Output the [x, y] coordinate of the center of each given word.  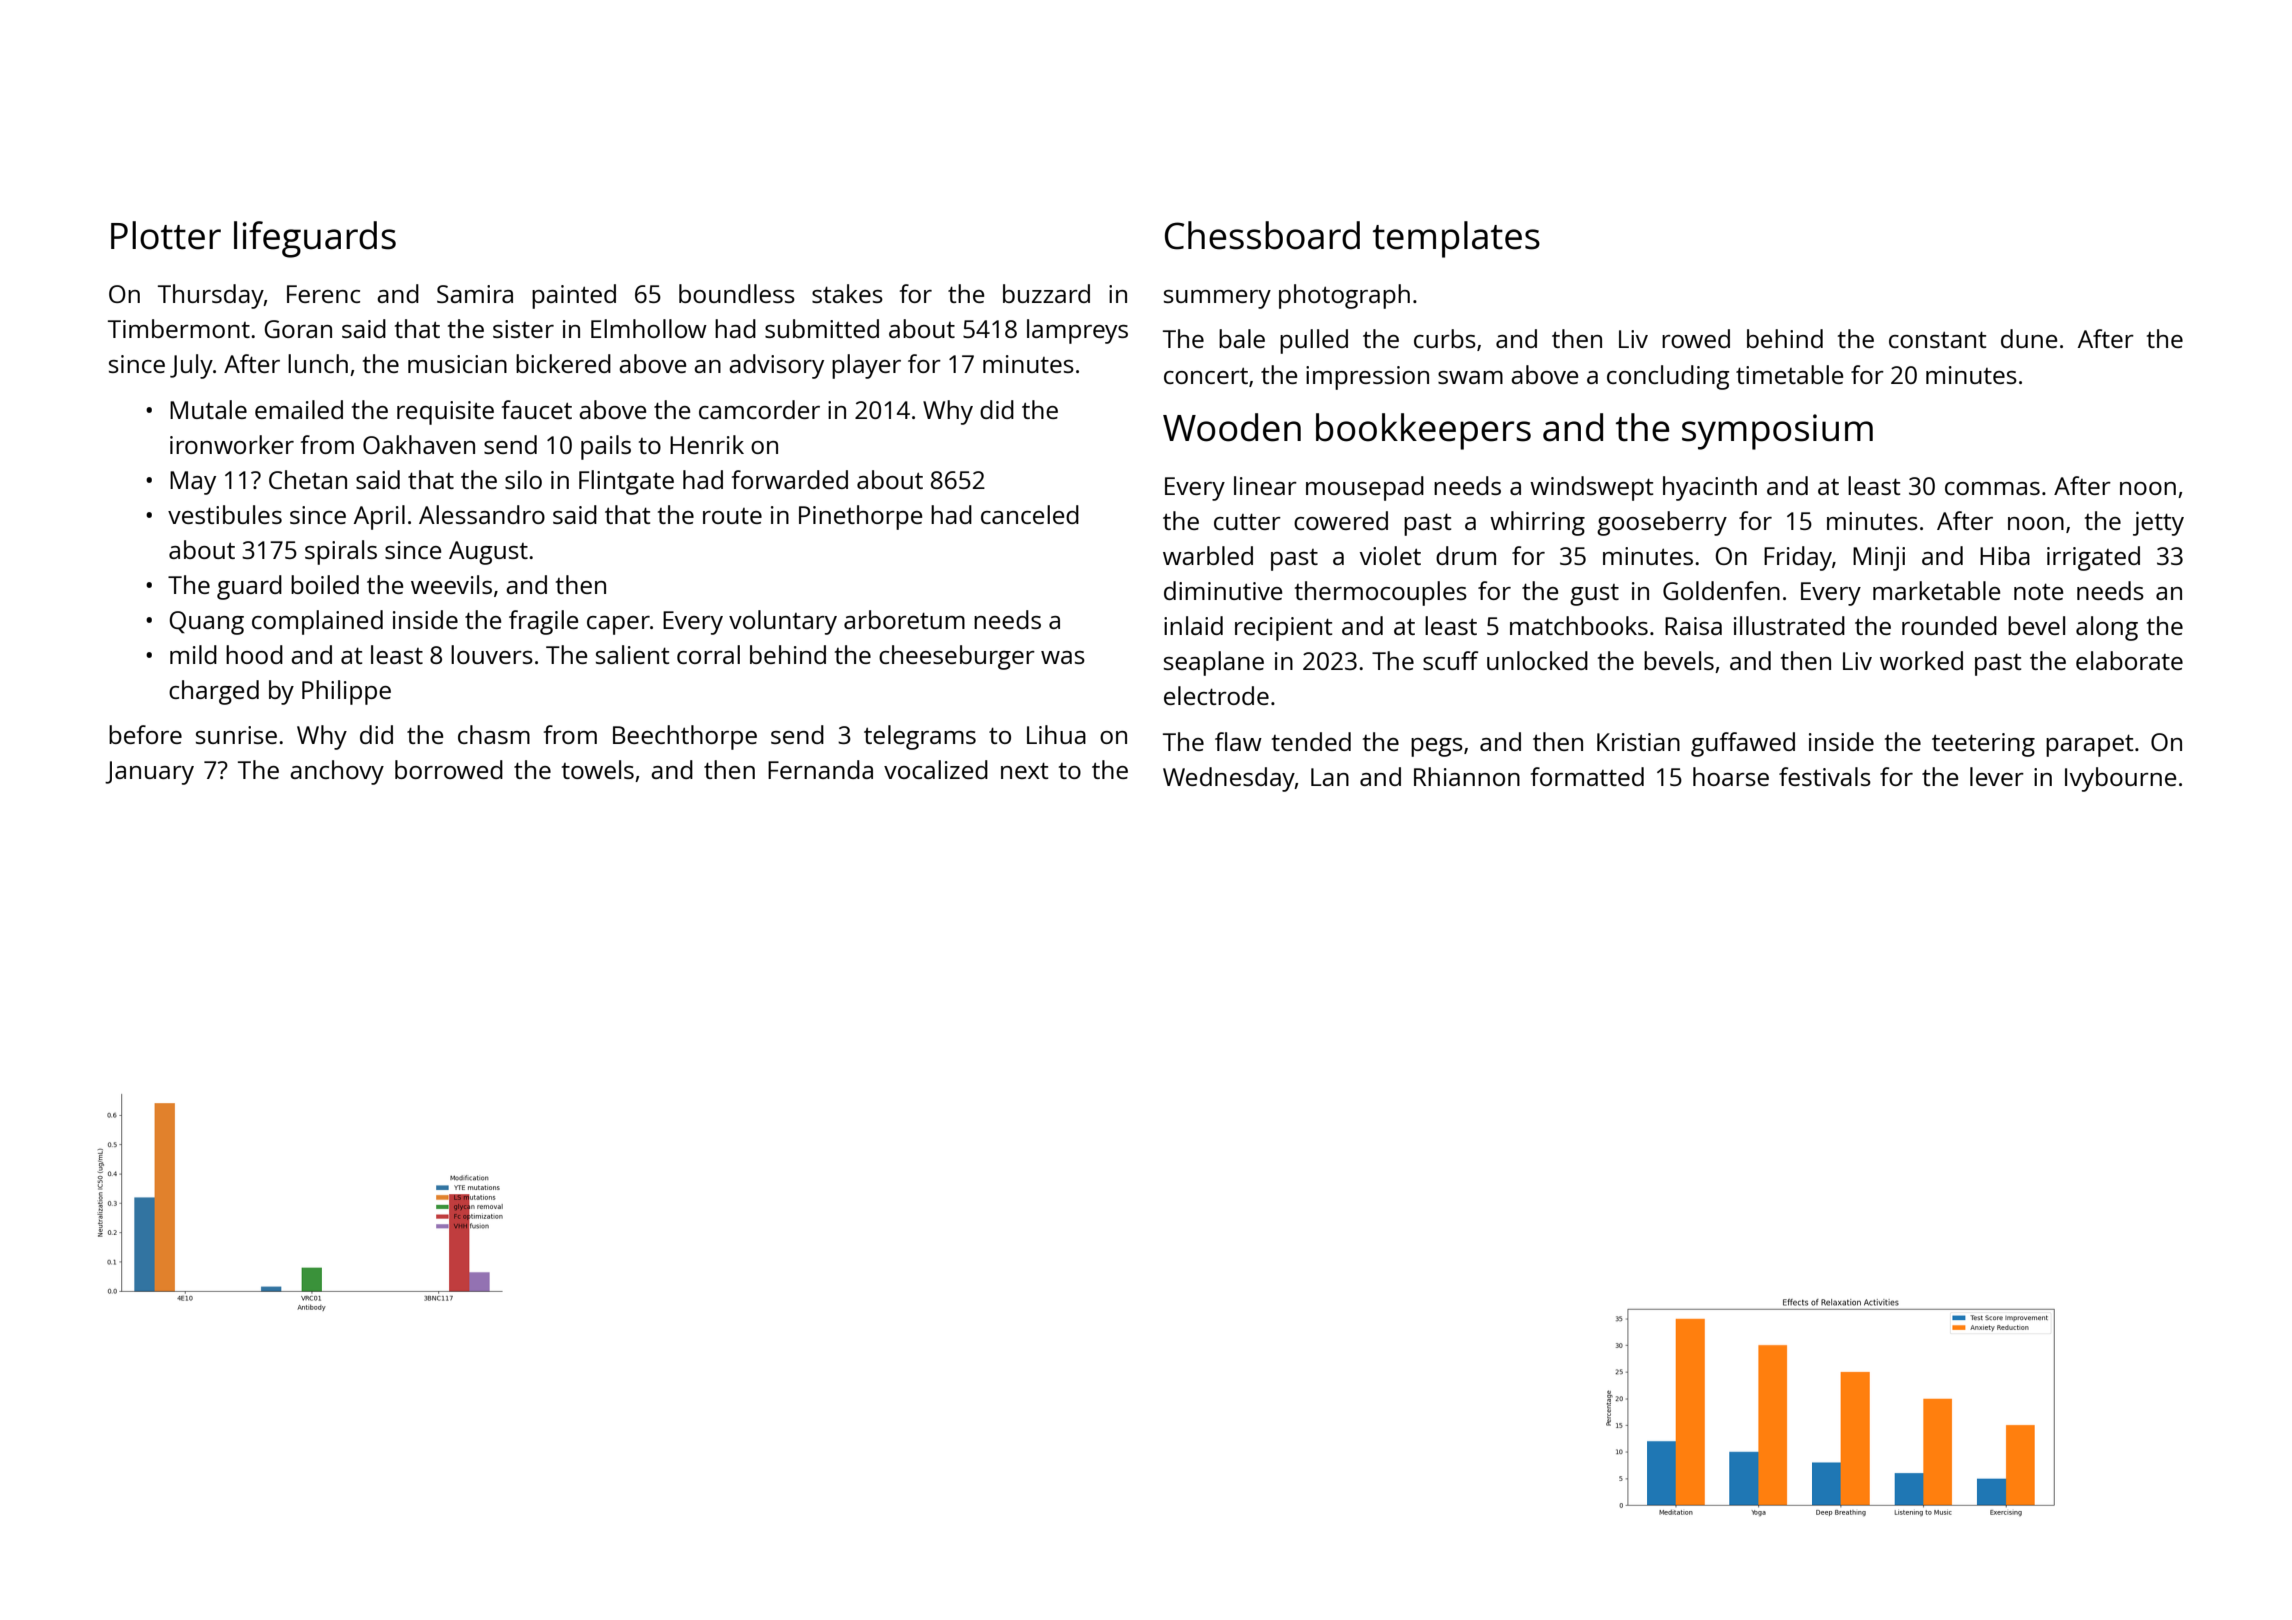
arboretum [904, 619]
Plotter [166, 235]
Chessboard [1262, 235]
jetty [2158, 523]
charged [214, 692]
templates [1456, 239]
